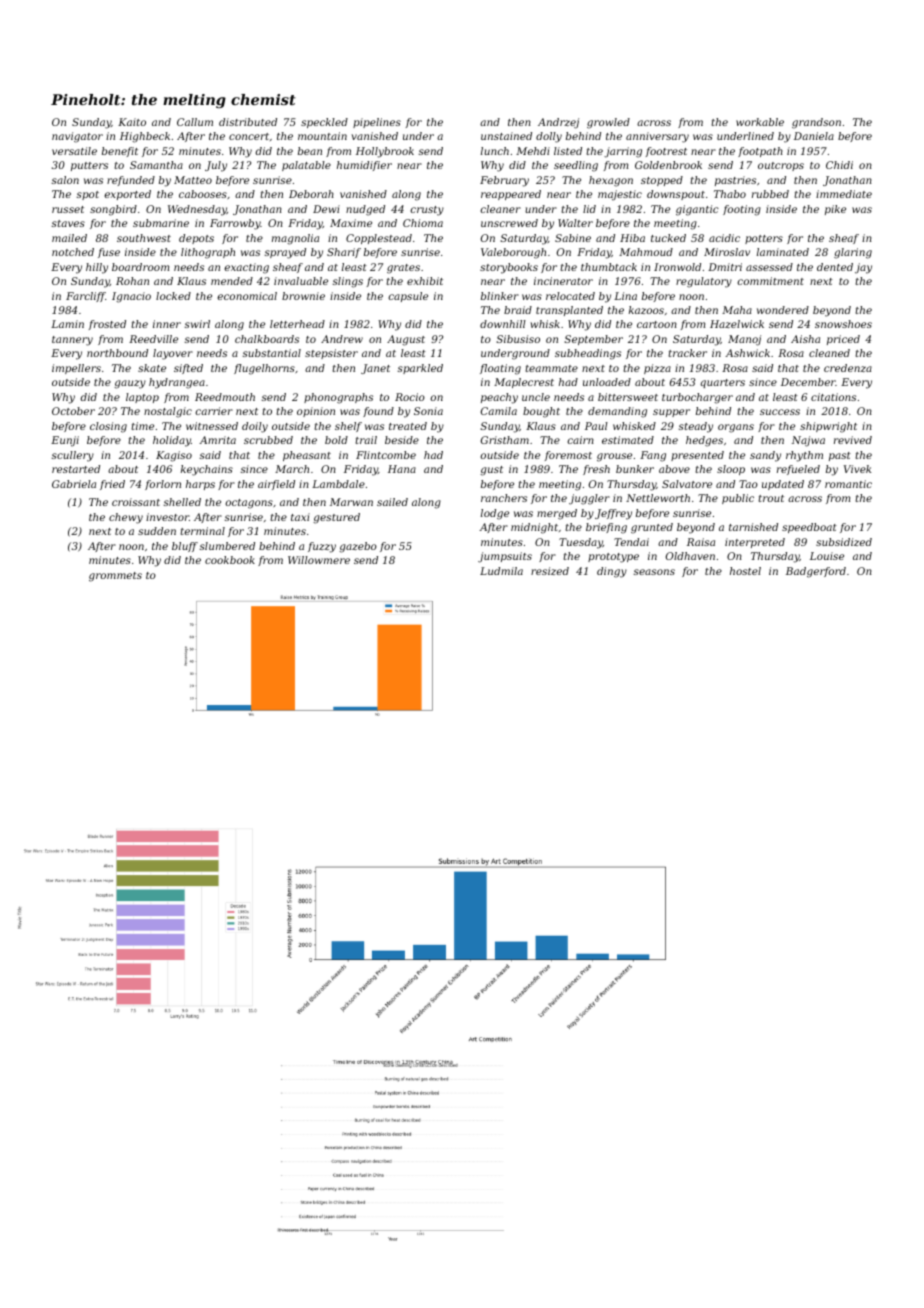  What do you see at coordinates (499, 411) in the page?
I see `Camila` at bounding box center [499, 411].
